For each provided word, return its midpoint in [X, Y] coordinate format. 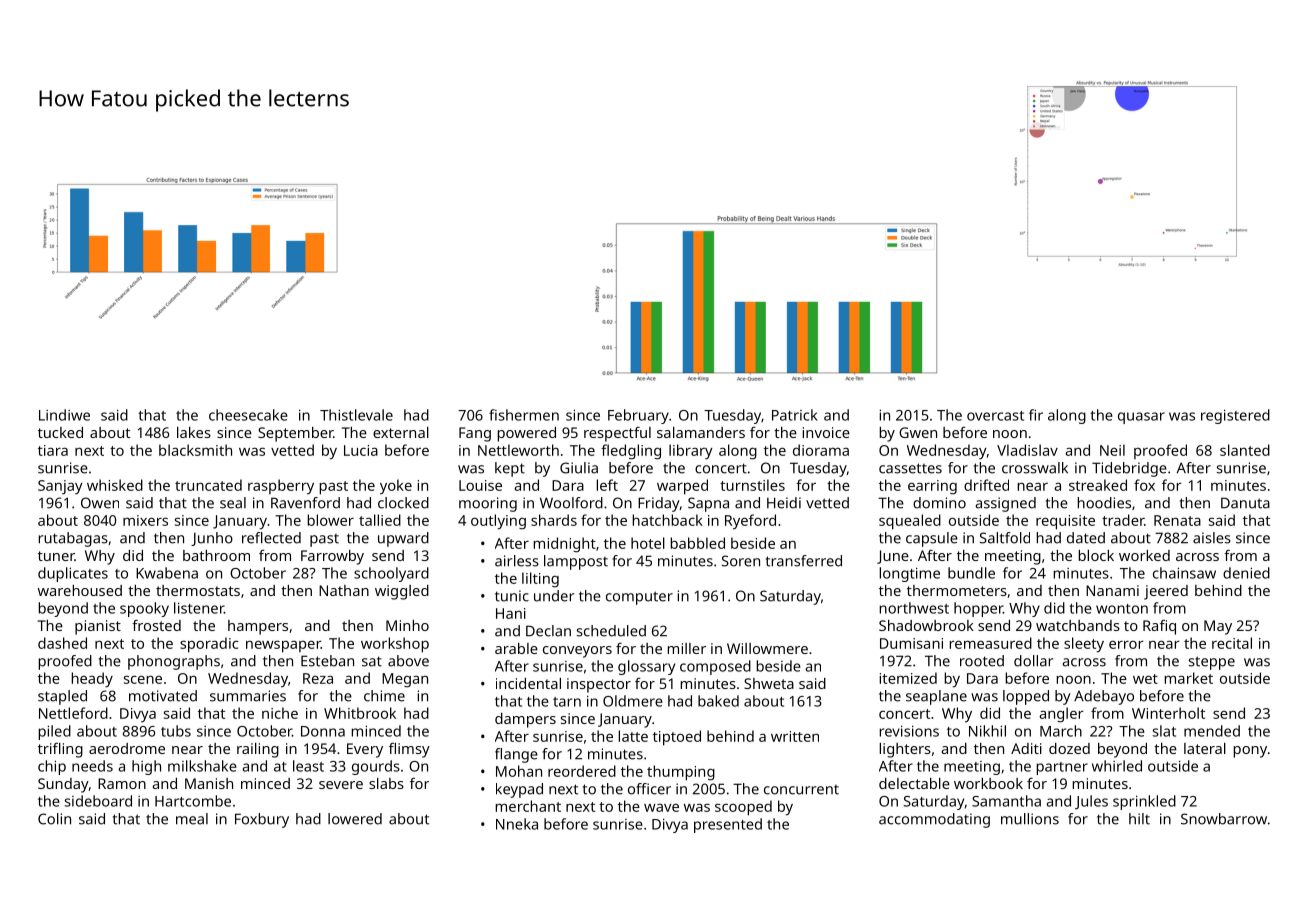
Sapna [708, 504]
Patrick [795, 415]
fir [1036, 415]
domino [939, 503]
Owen [100, 503]
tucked [60, 432]
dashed [62, 643]
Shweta [769, 683]
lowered [355, 819]
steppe [1212, 663]
